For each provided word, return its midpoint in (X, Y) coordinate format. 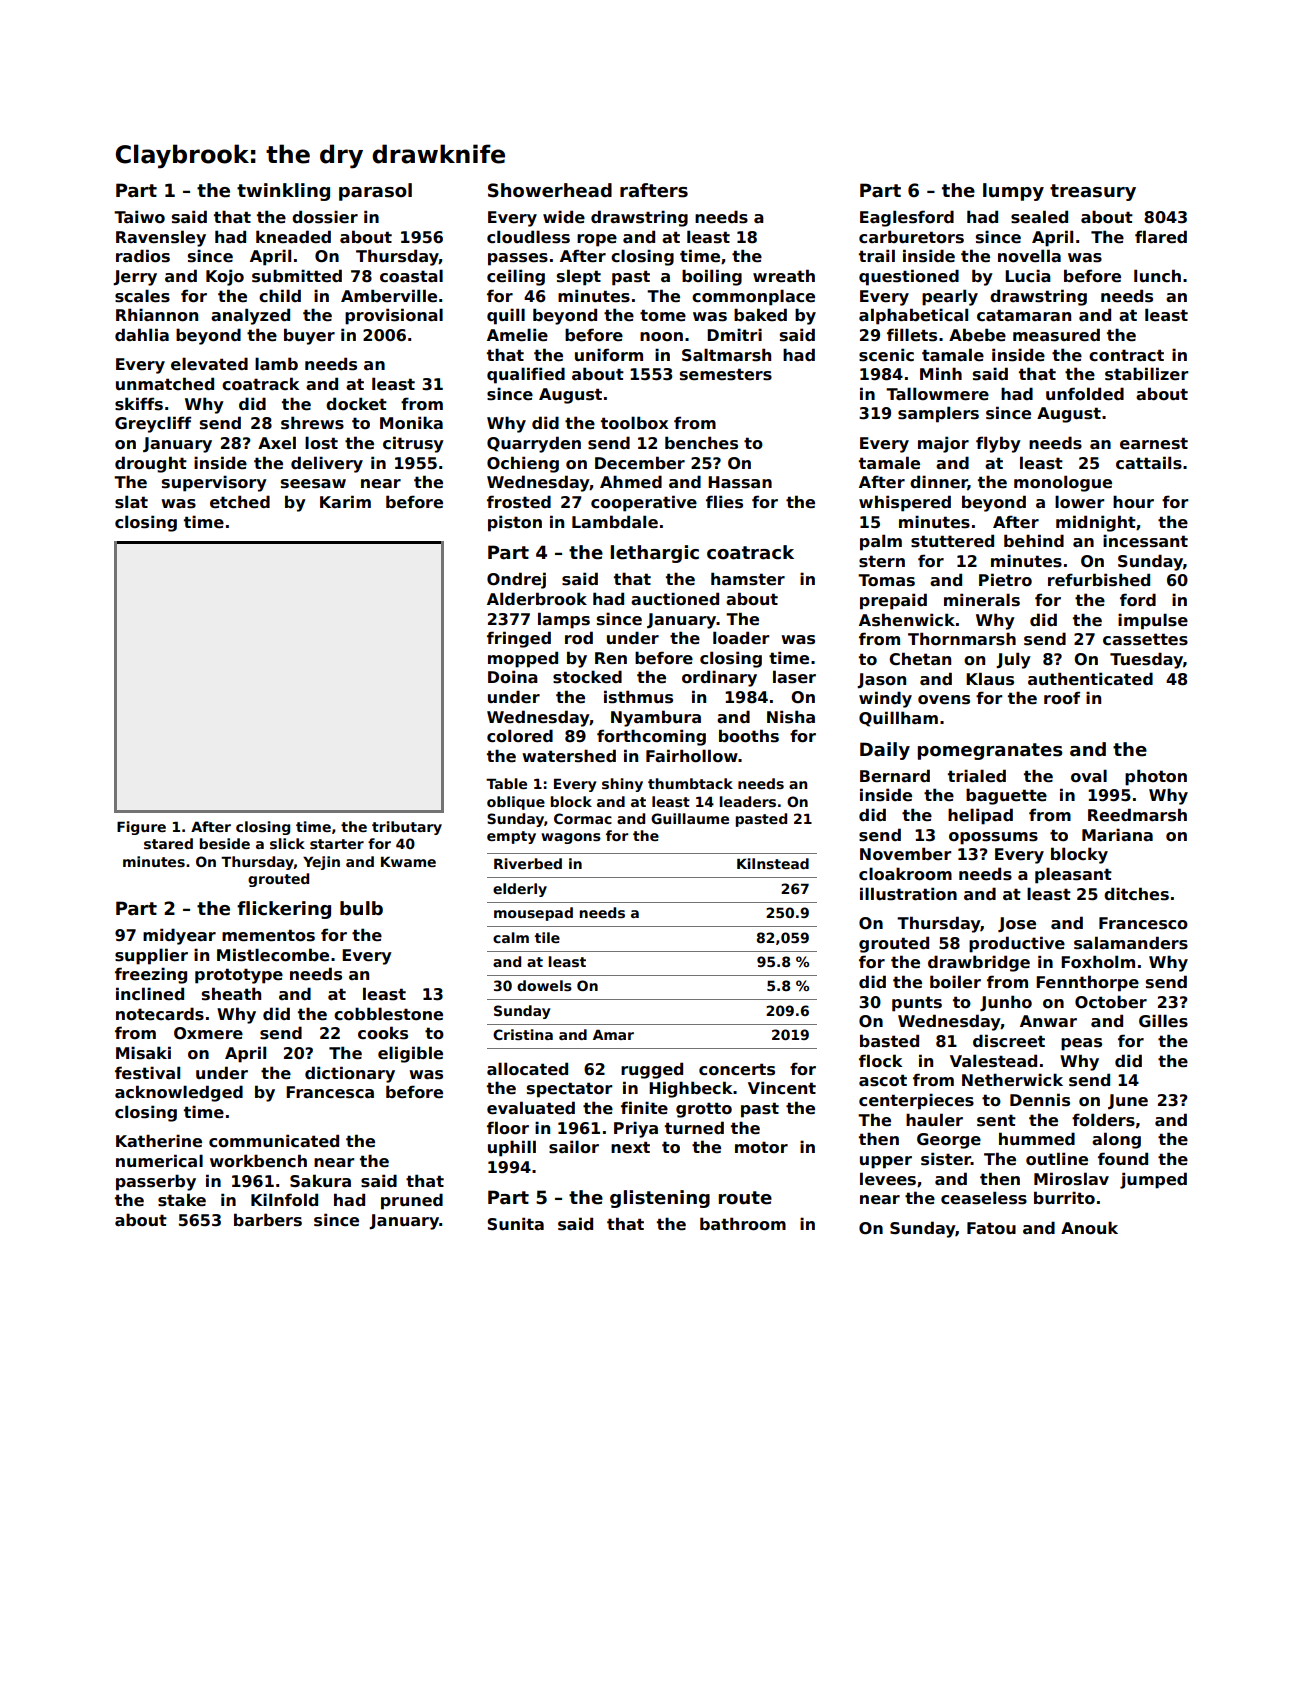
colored (520, 736)
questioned (909, 277)
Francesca (330, 1092)
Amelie (517, 335)
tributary (407, 828)
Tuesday (1146, 660)
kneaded (293, 237)
